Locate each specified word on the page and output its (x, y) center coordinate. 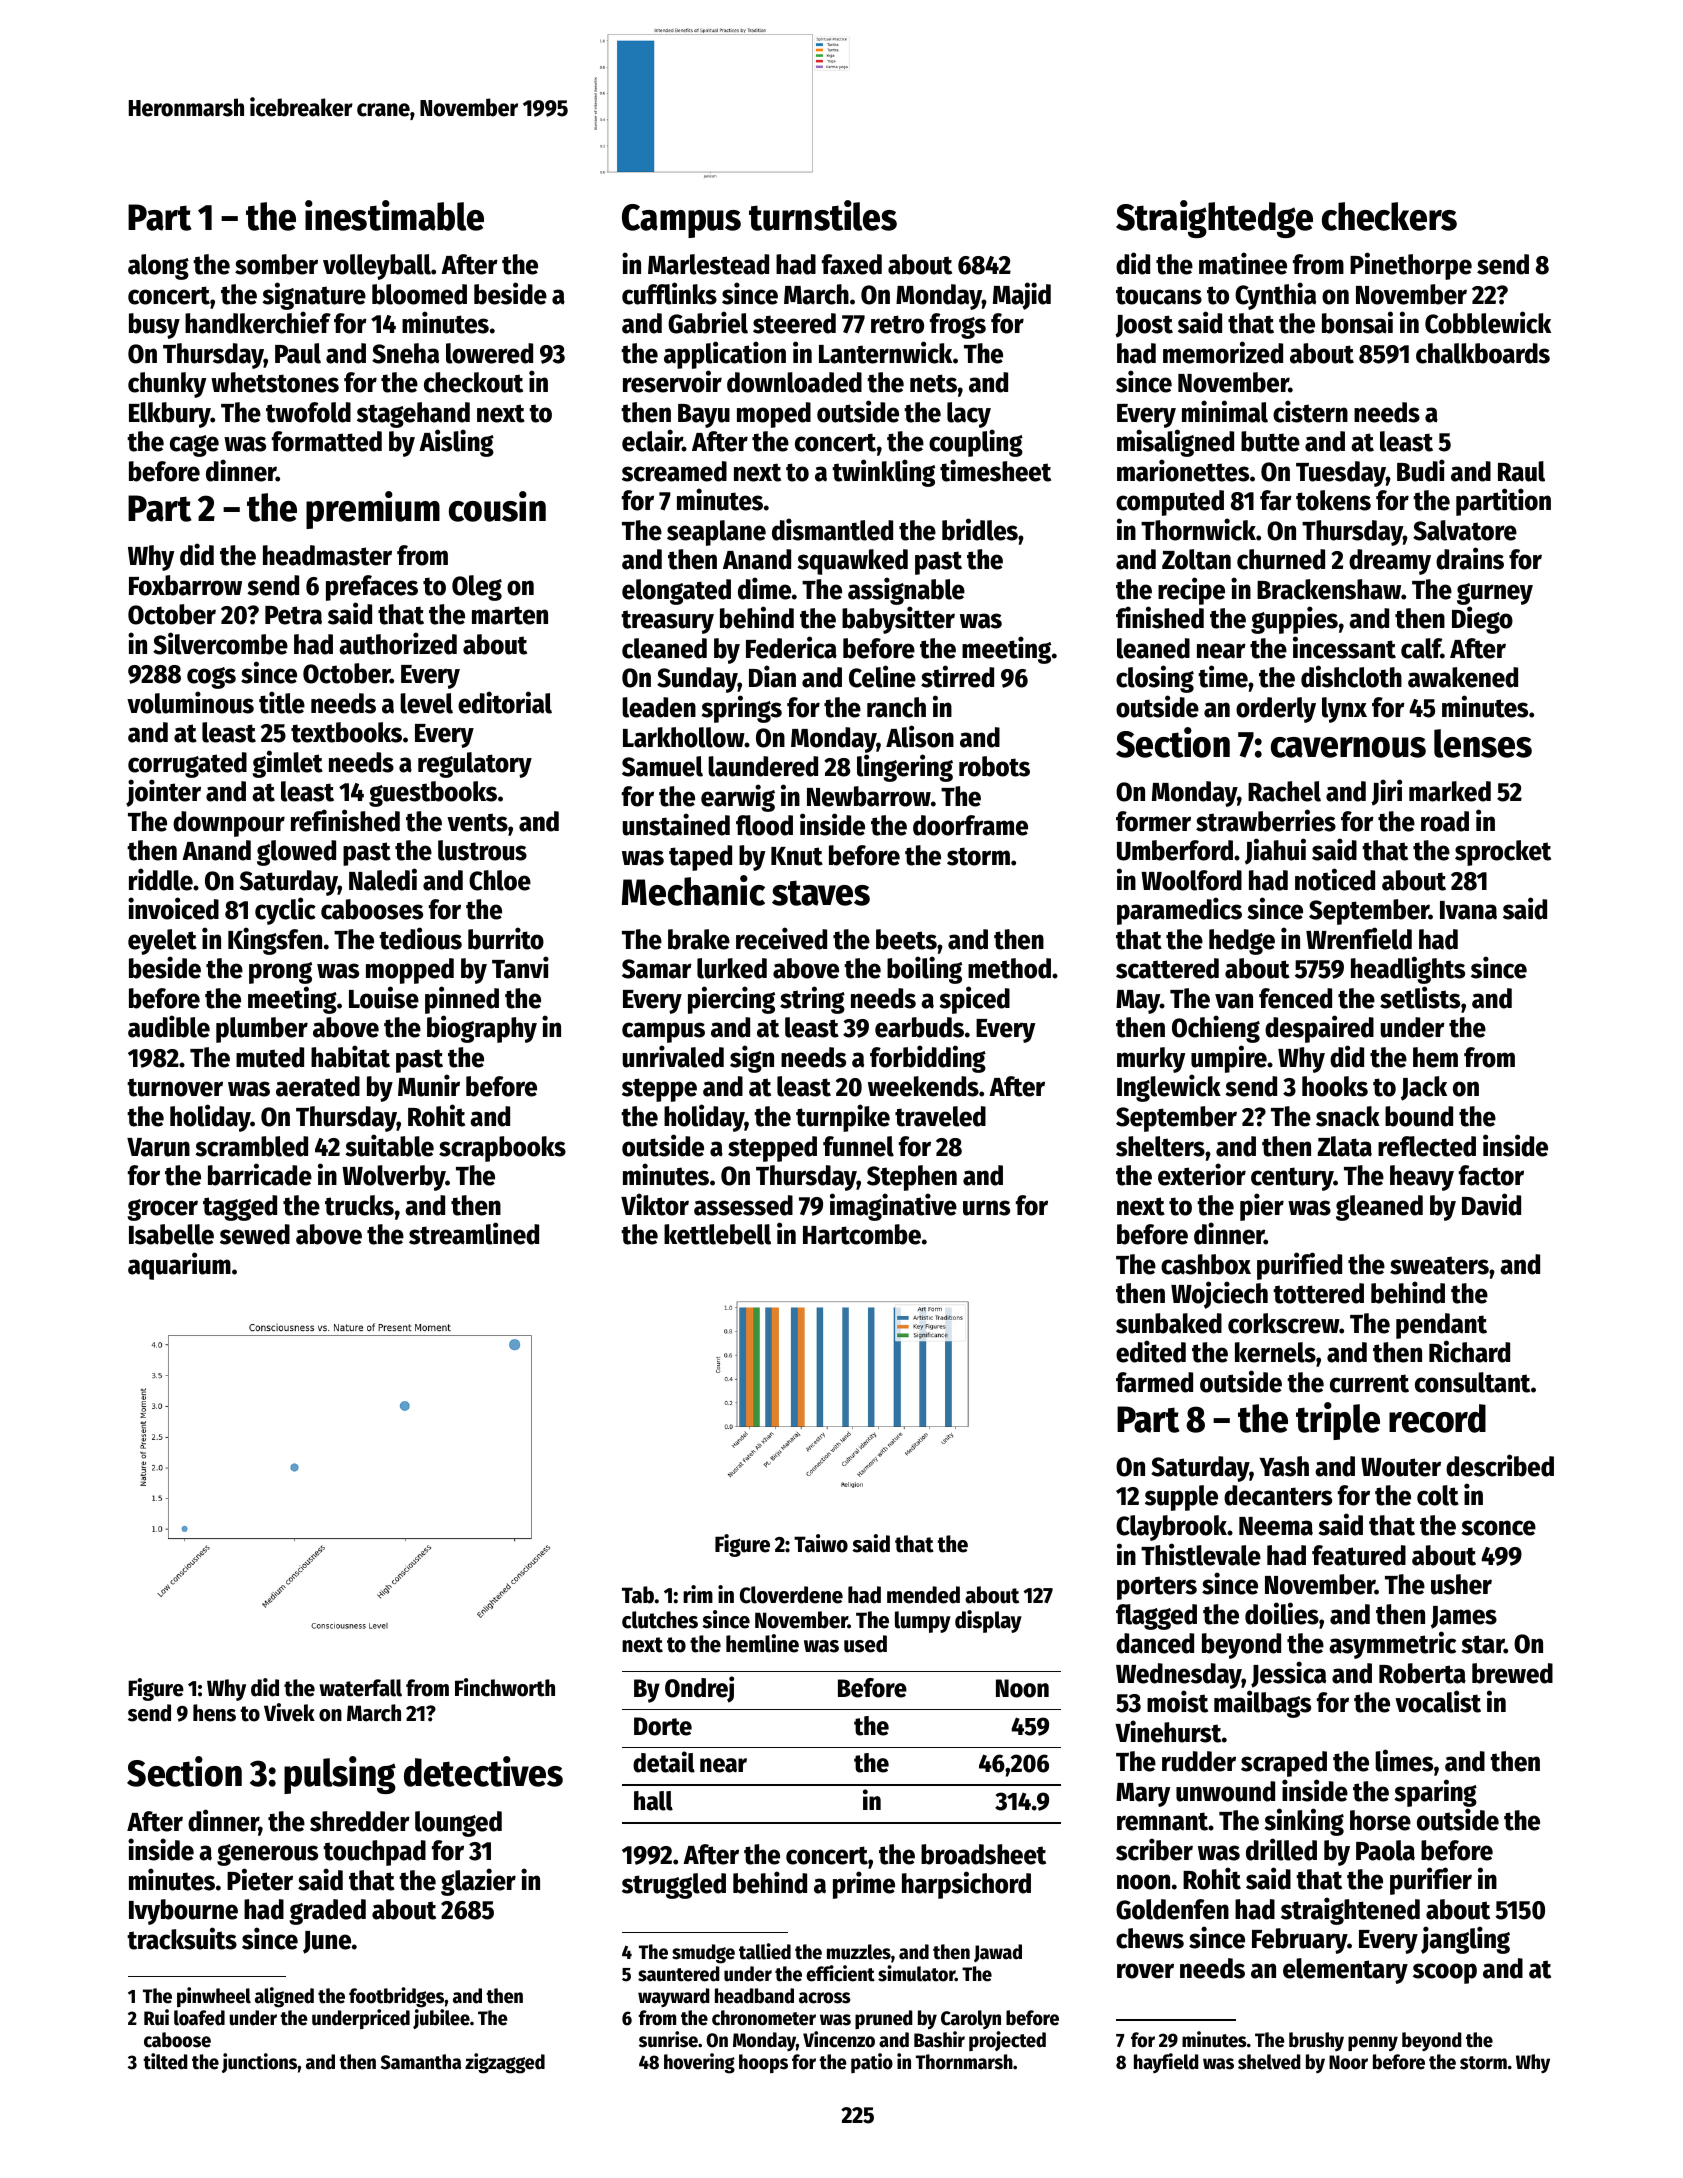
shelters (1160, 1146)
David (1491, 1204)
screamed (674, 471)
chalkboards (1483, 353)
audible (169, 1026)
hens (214, 1713)
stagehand (413, 415)
